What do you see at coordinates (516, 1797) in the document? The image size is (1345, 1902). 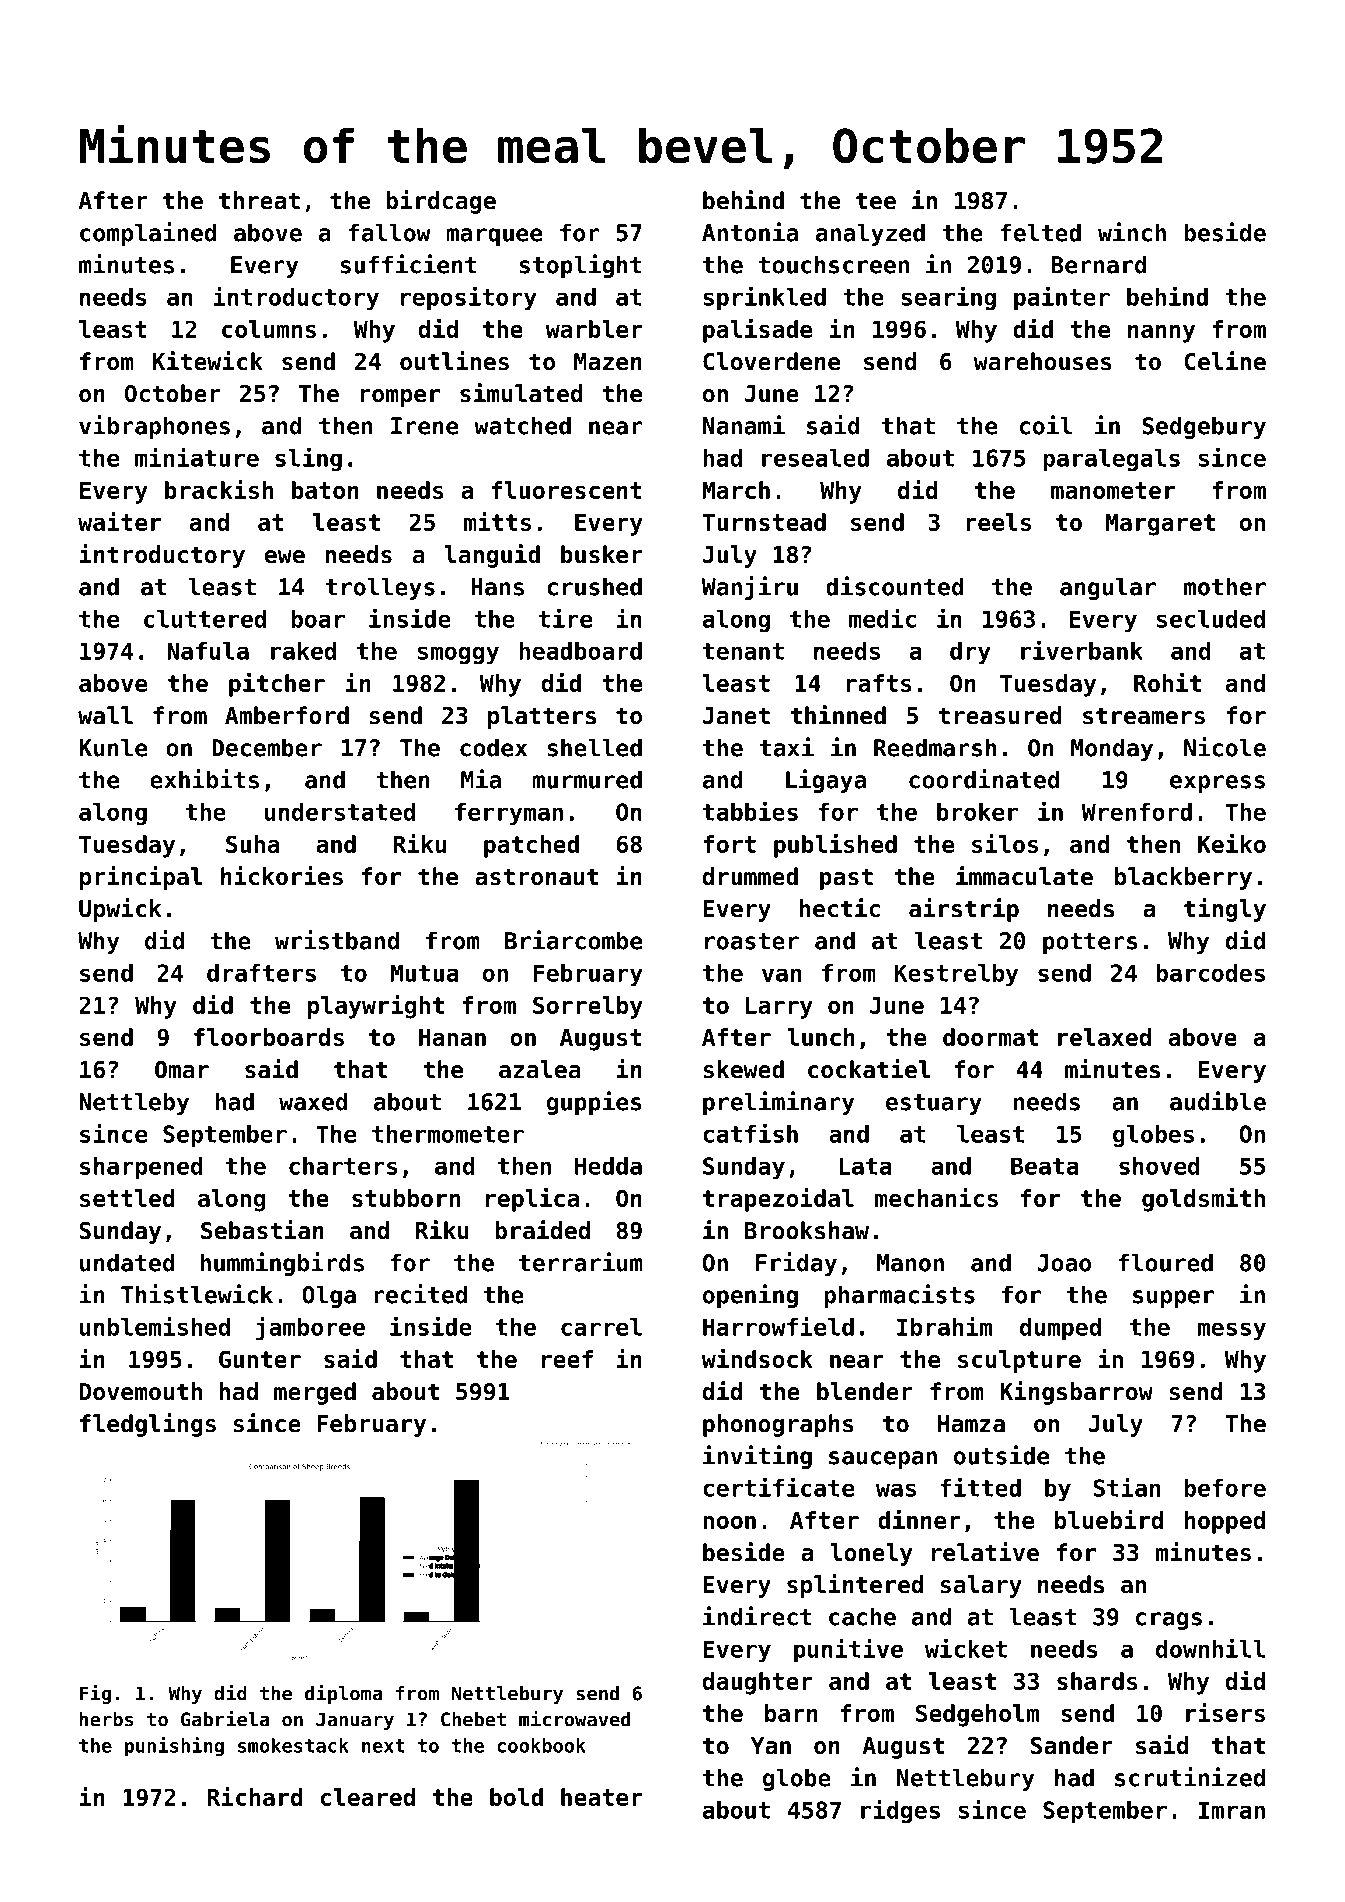 I see `bold` at bounding box center [516, 1797].
